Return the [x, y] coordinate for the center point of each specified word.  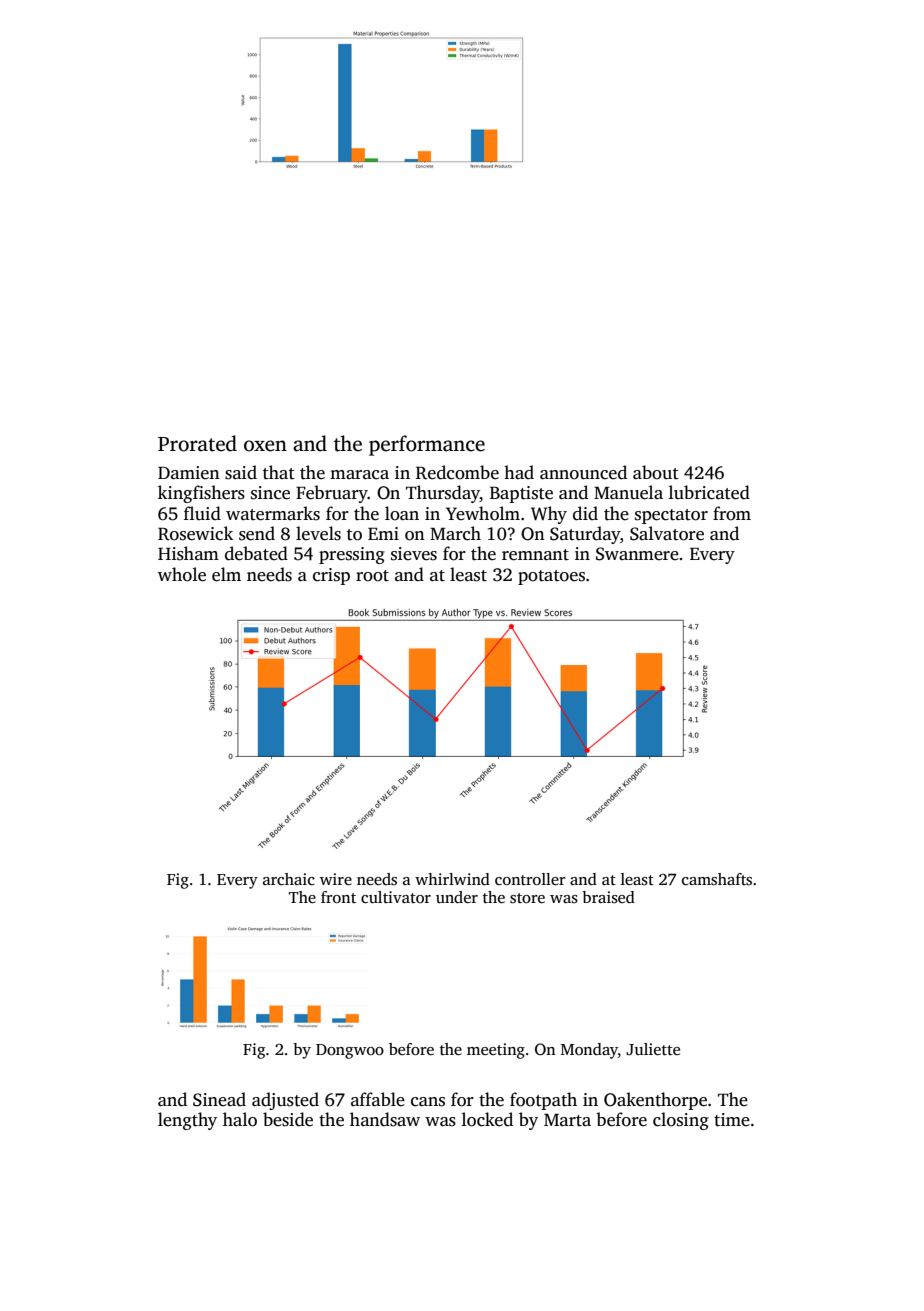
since [270, 493]
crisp [331, 576]
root [372, 576]
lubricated [709, 492]
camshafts [717, 879]
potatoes [551, 577]
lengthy [187, 1121]
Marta [567, 1120]
